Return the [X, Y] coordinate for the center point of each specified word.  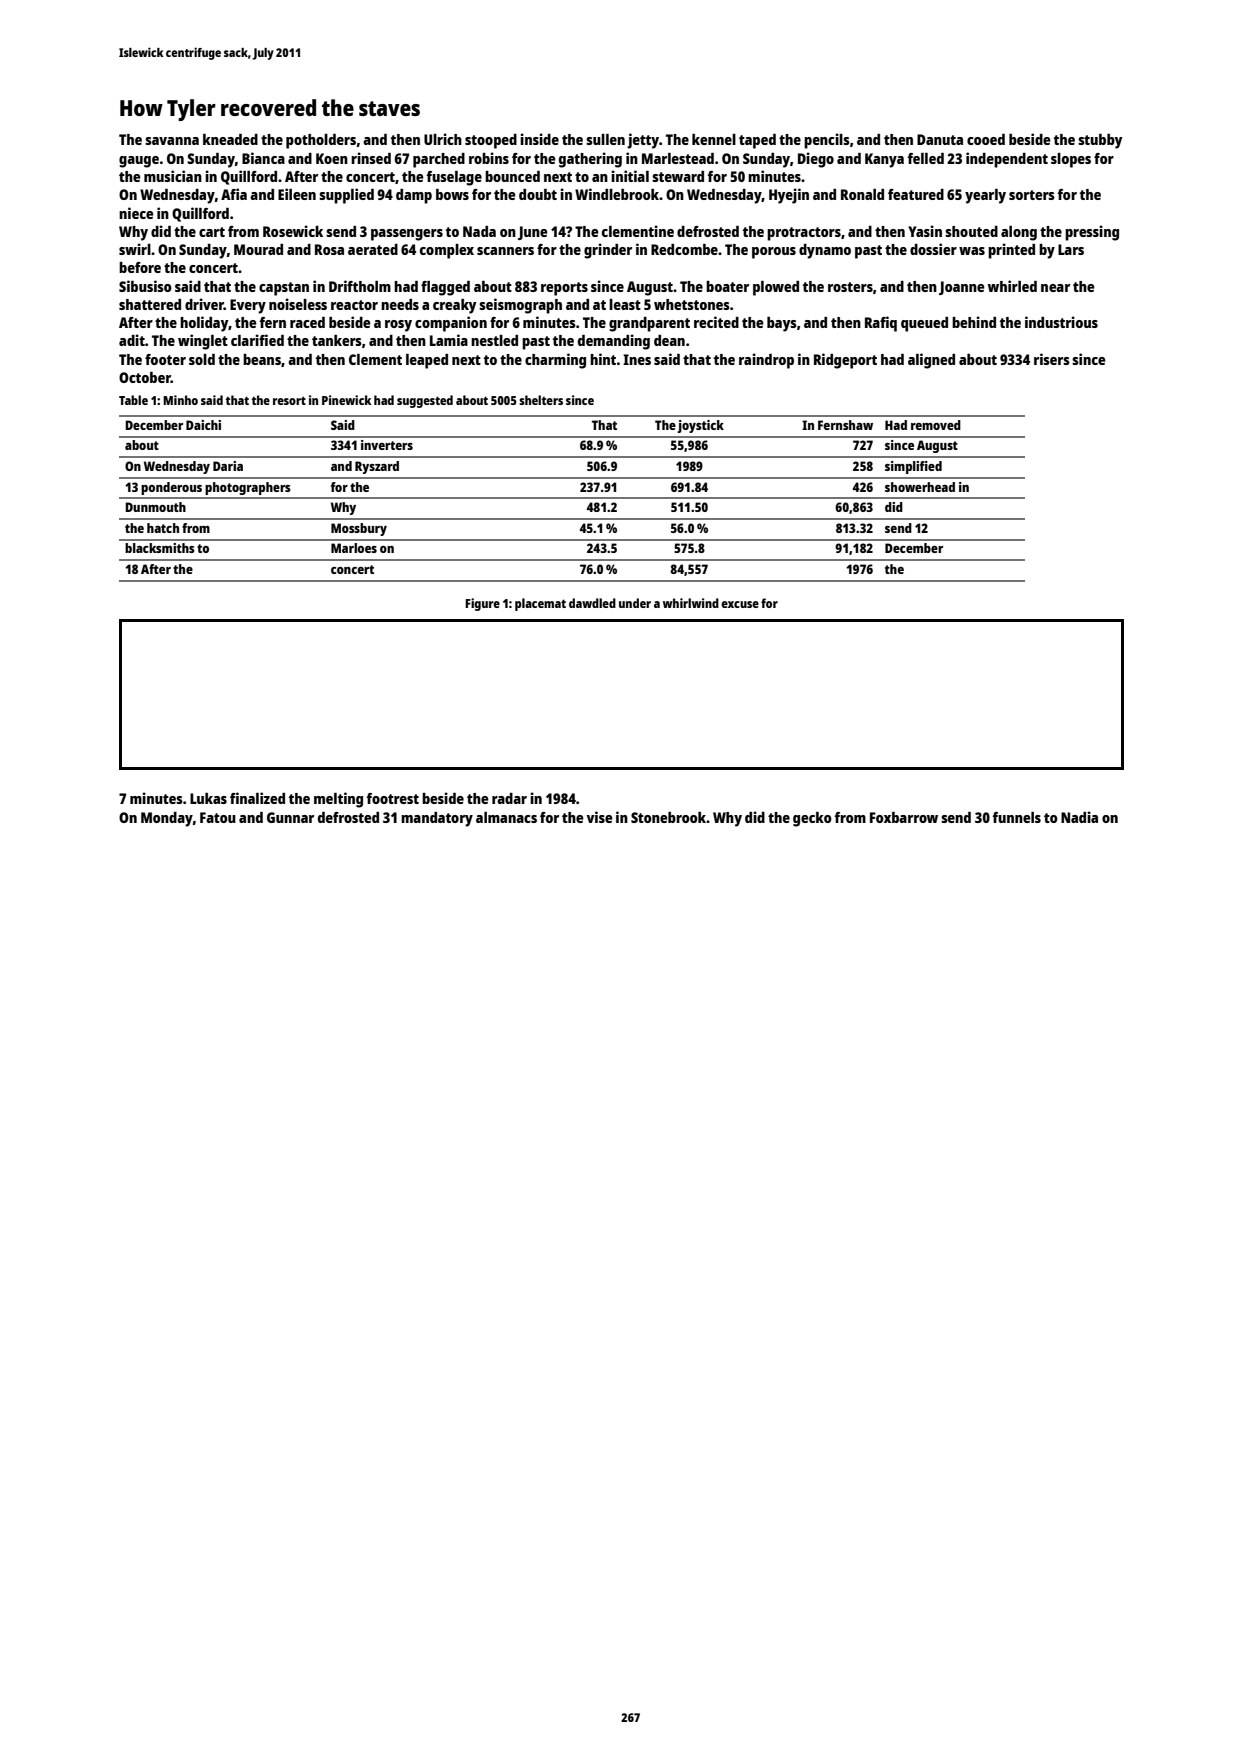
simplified [913, 467]
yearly [985, 196]
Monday [167, 819]
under [635, 603]
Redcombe [684, 249]
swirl [135, 249]
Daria [228, 466]
